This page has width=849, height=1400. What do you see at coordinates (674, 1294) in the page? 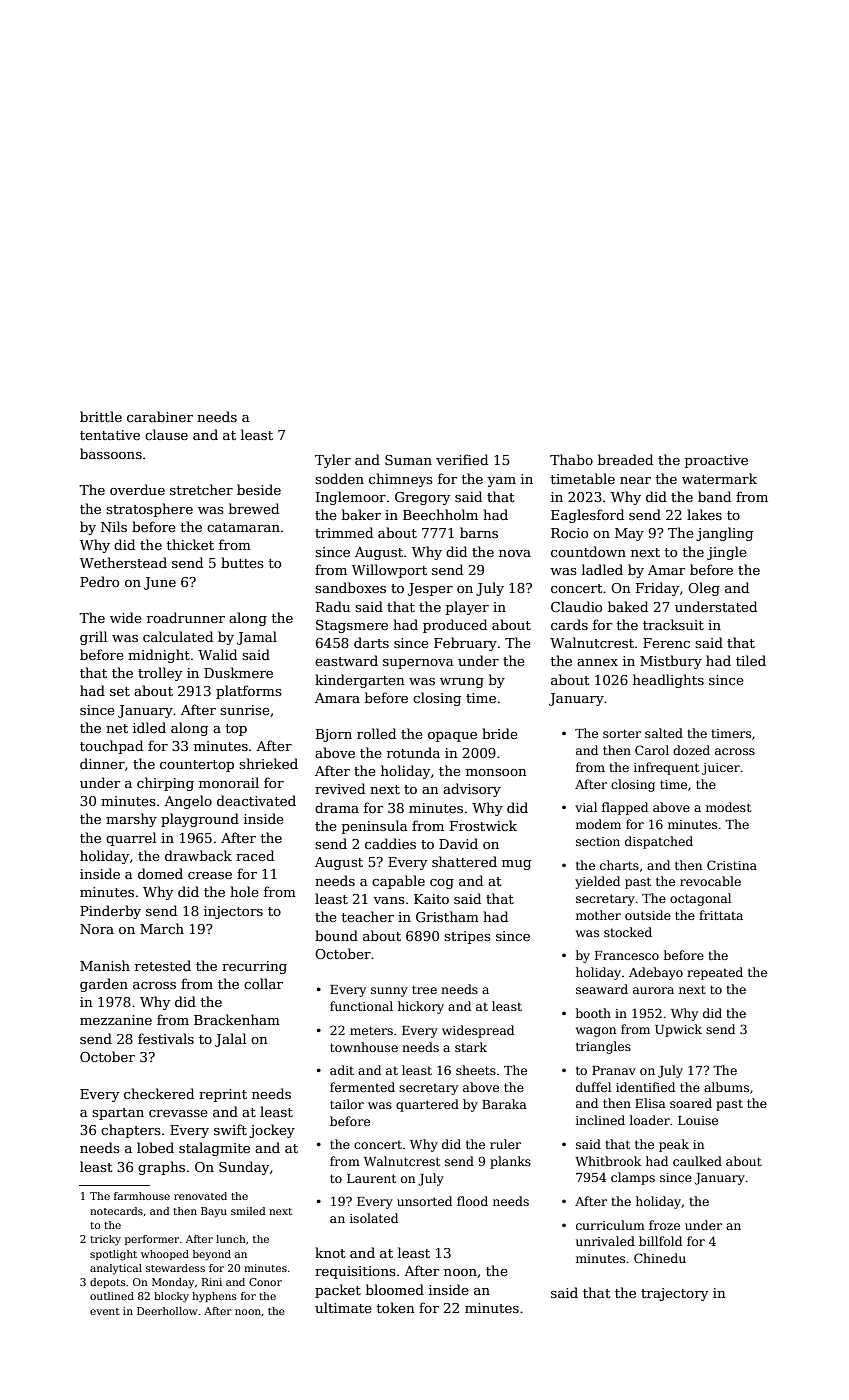
I see `trajectory` at bounding box center [674, 1294].
